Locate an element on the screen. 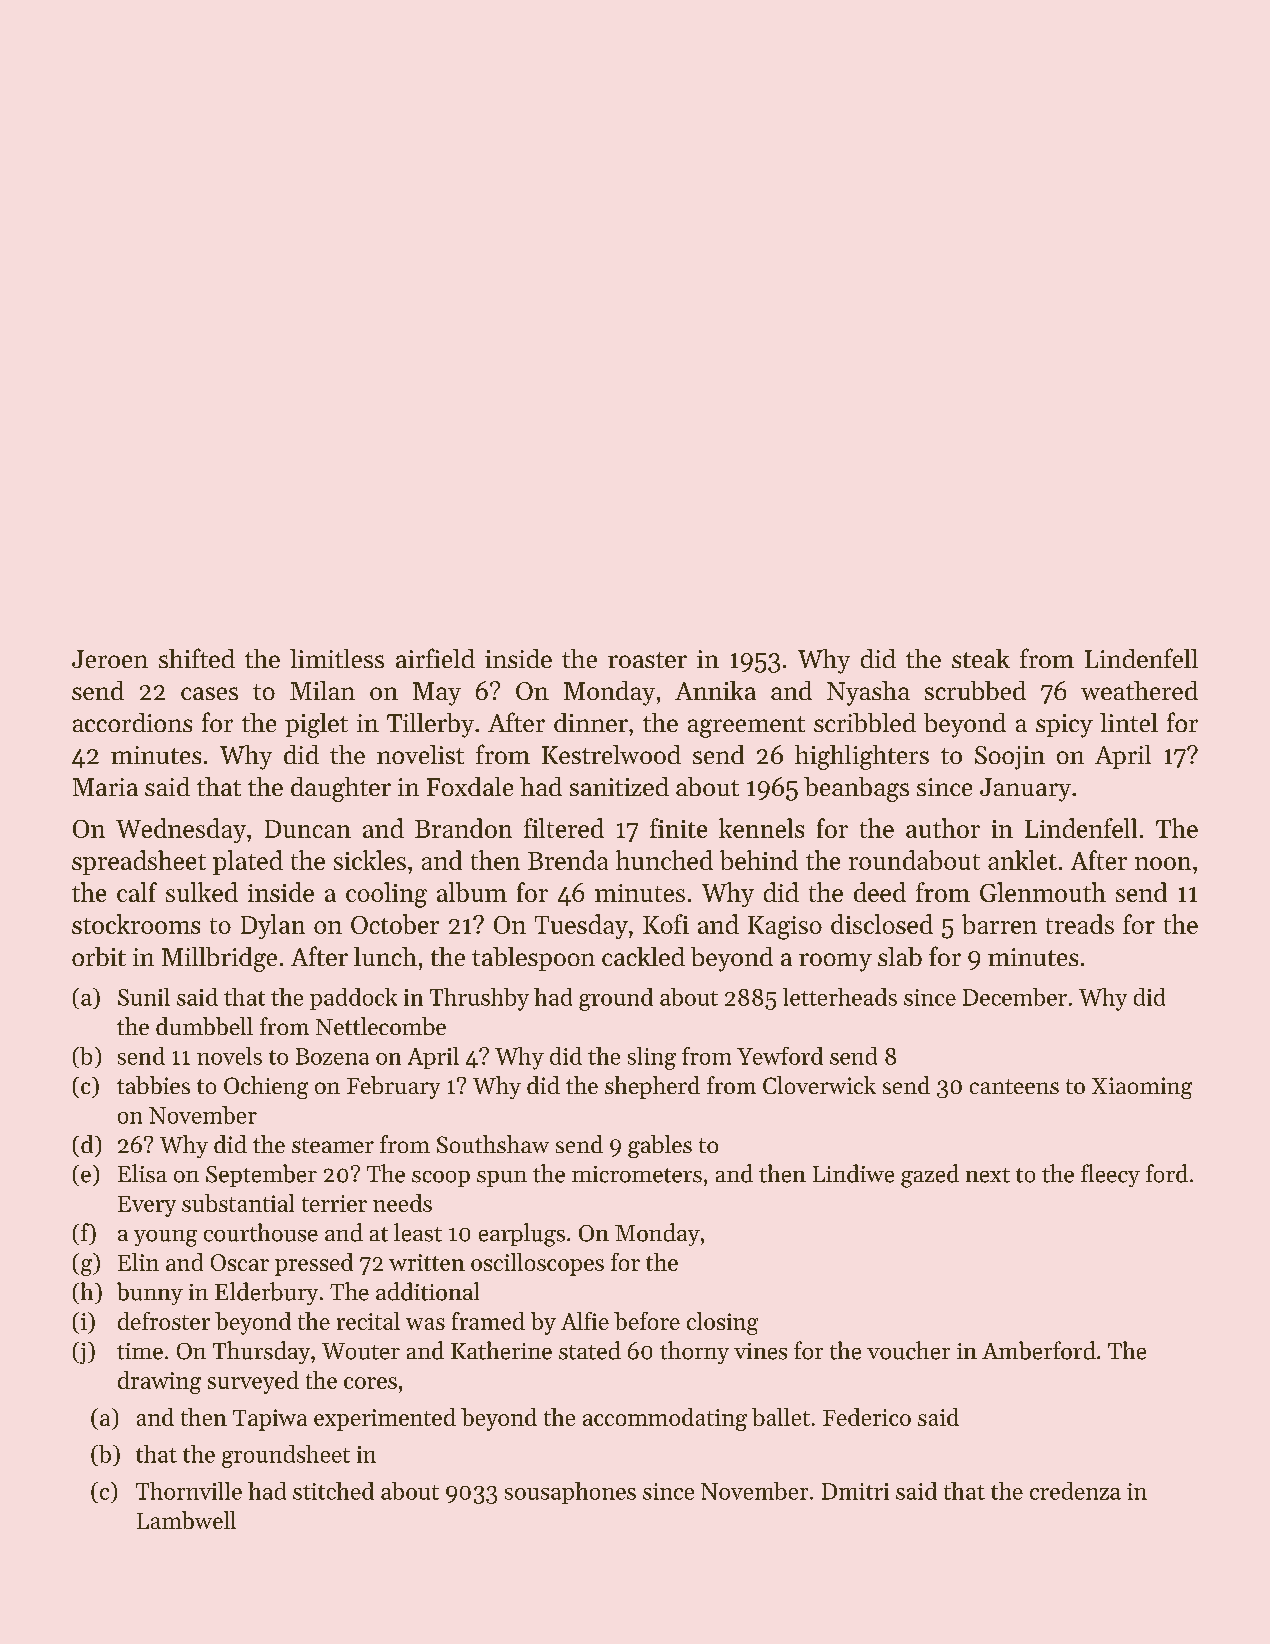 The image size is (1270, 1644). steak is located at coordinates (981, 658).
